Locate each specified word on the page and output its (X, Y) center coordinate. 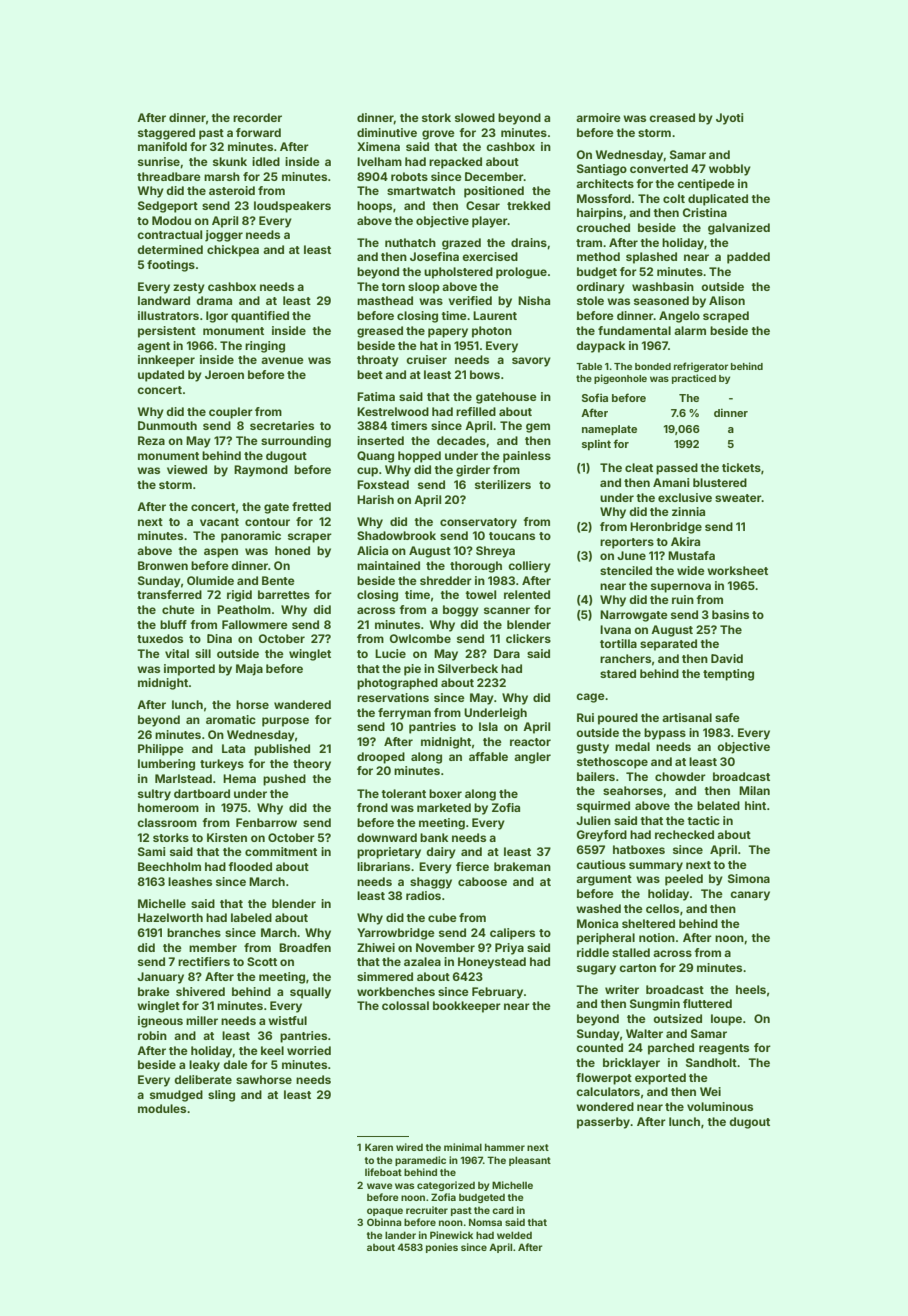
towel (480, 594)
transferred (169, 594)
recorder (257, 117)
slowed (475, 117)
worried (309, 1050)
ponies (442, 1248)
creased (672, 117)
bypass (665, 734)
